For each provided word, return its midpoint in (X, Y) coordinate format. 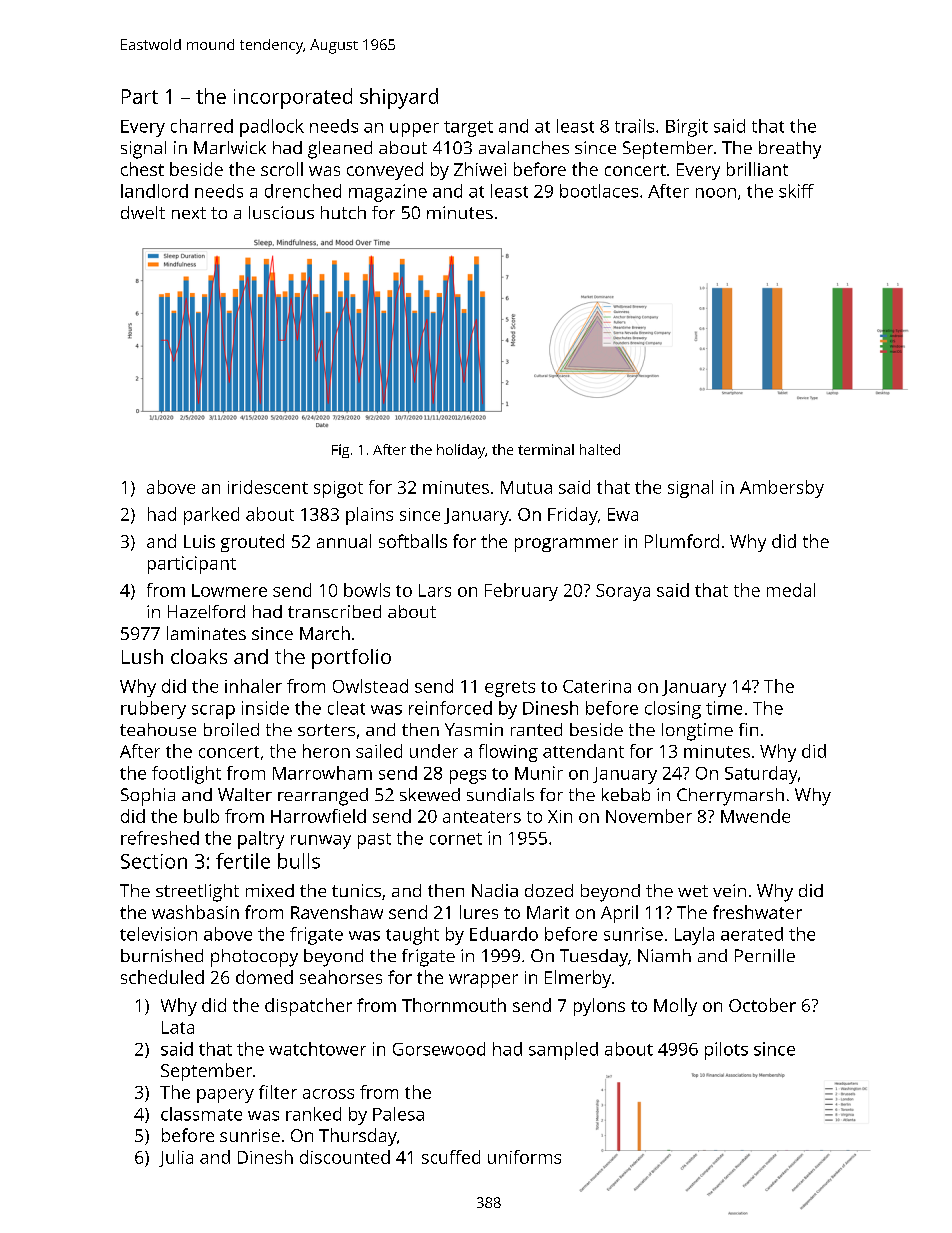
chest (142, 169)
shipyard (399, 98)
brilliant (757, 169)
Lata (178, 1027)
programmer (566, 545)
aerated (752, 934)
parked (211, 516)
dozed (549, 890)
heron (326, 751)
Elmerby (578, 979)
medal (791, 590)
